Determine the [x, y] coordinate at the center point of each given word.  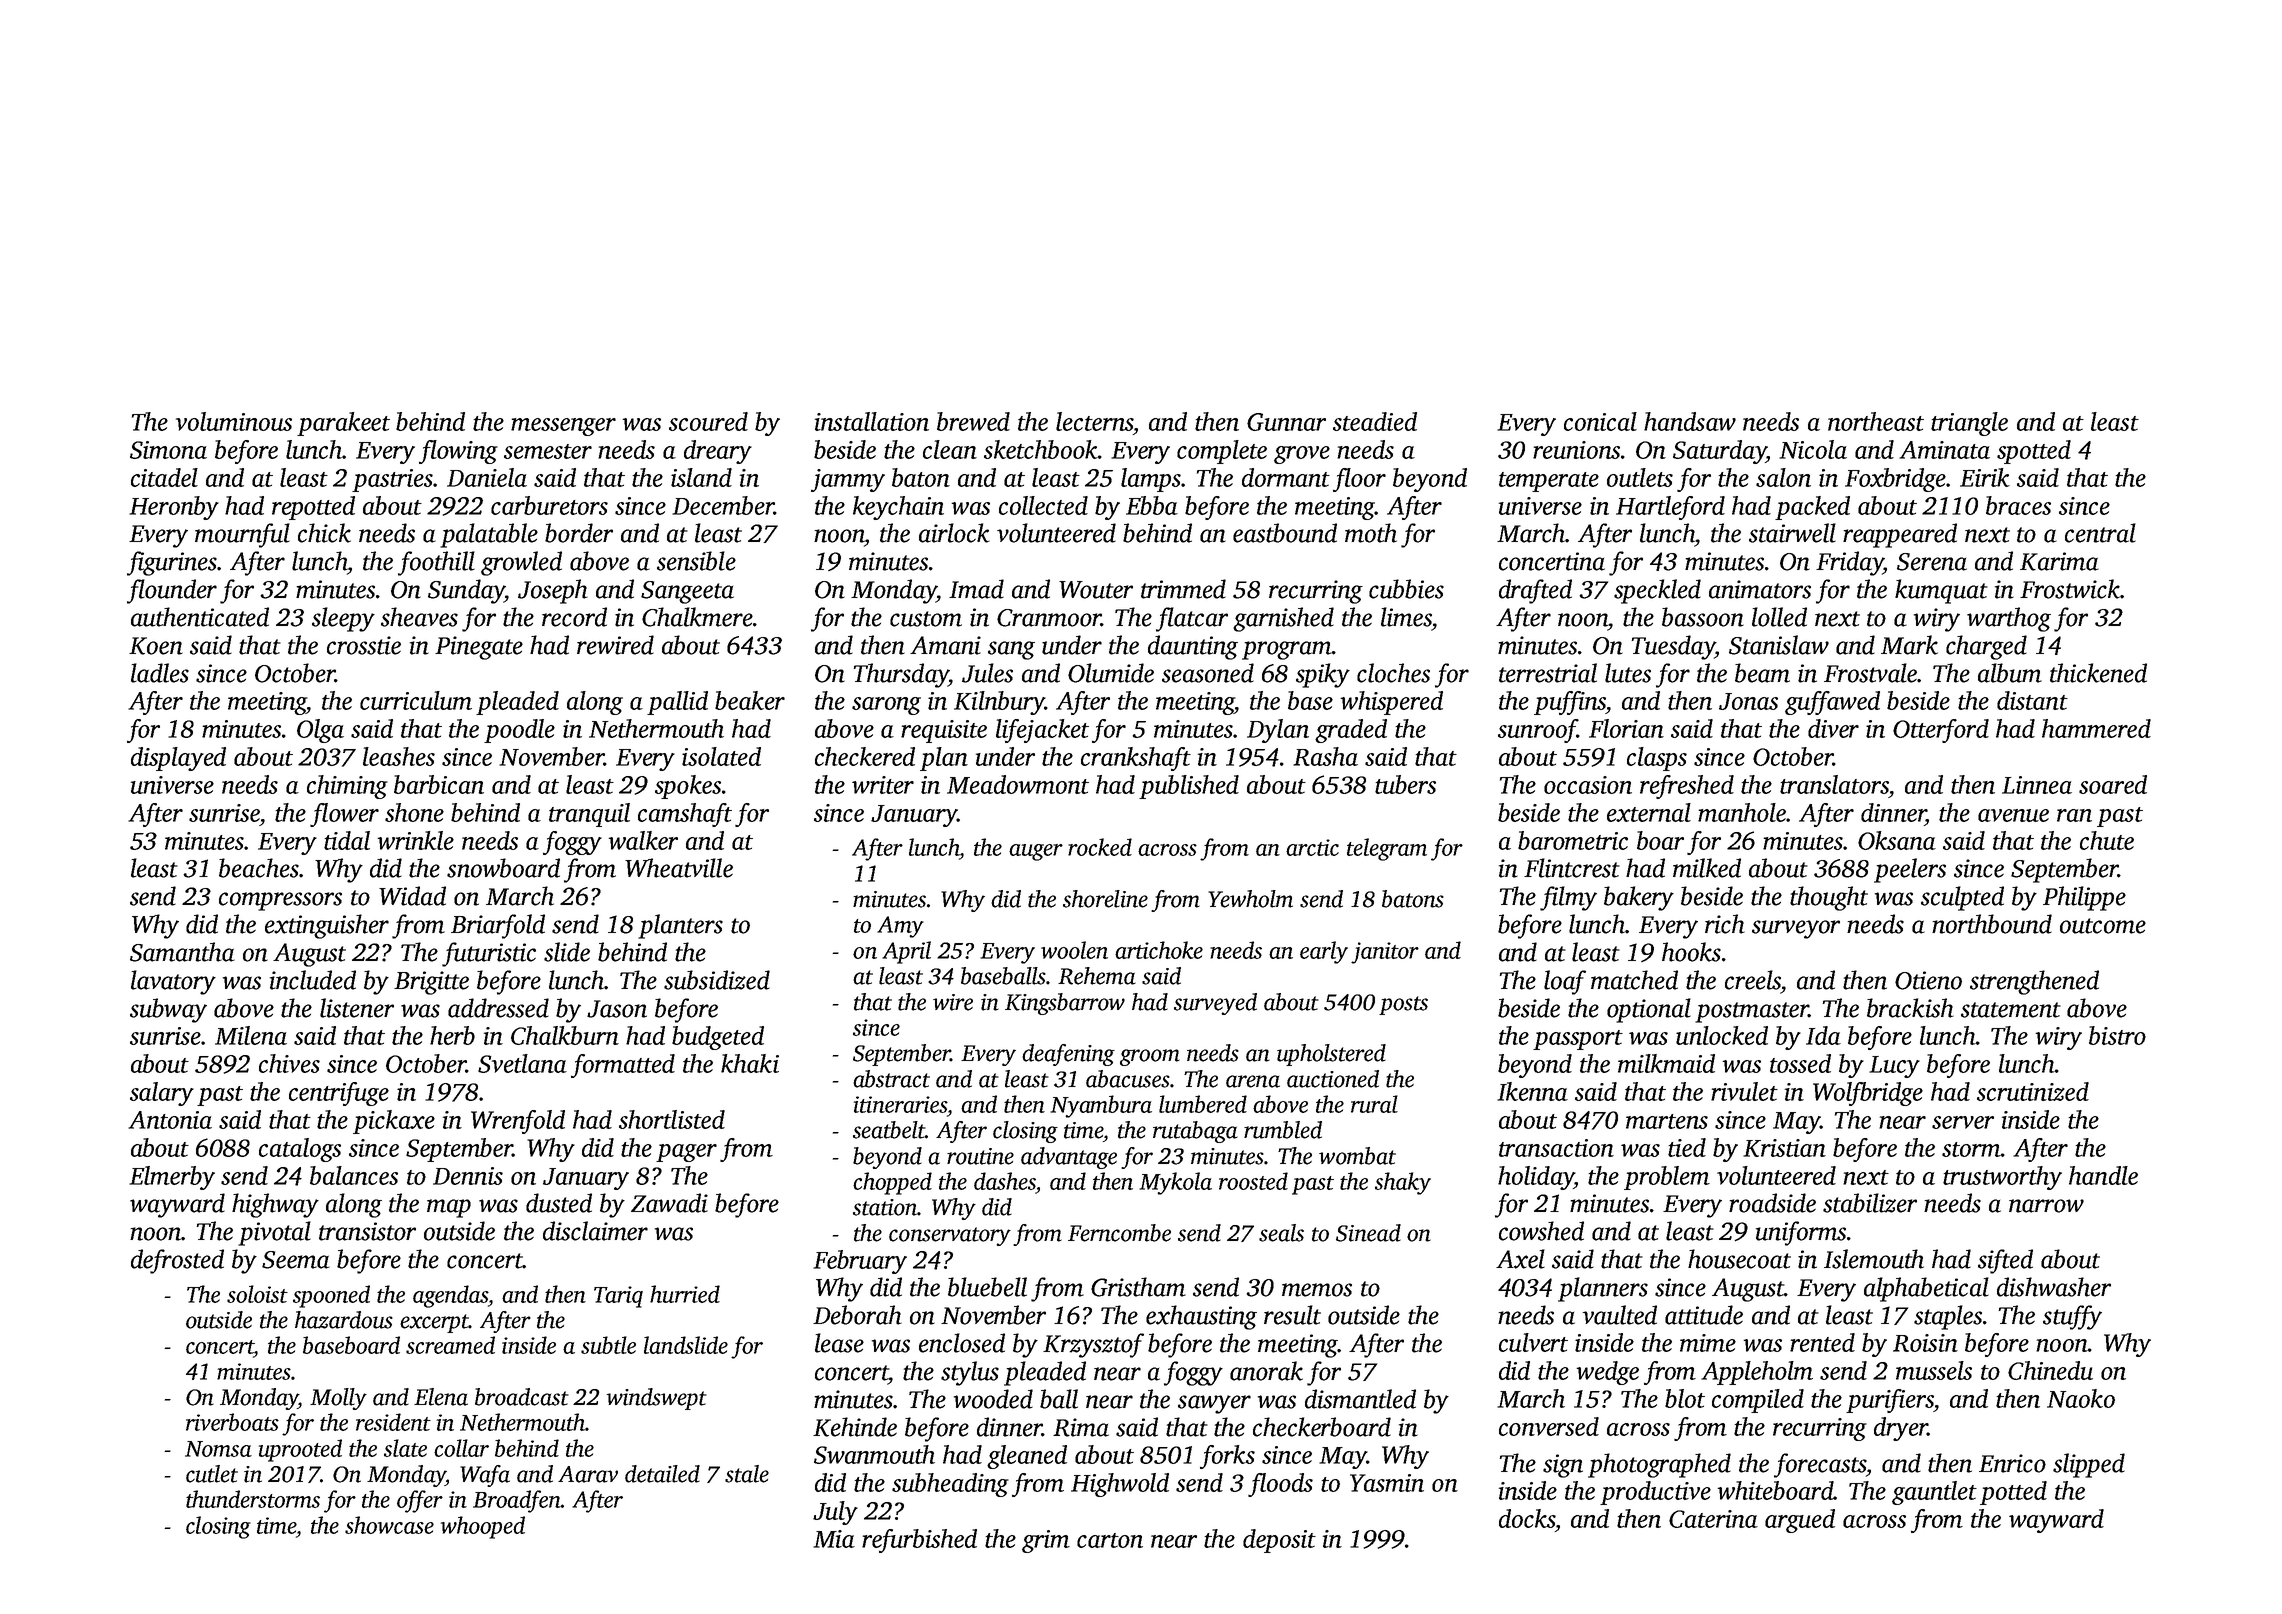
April [906, 952]
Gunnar [1286, 422]
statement [2011, 1010]
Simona [168, 450]
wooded [993, 1399]
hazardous [344, 1320]
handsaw [1690, 421]
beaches [259, 868]
